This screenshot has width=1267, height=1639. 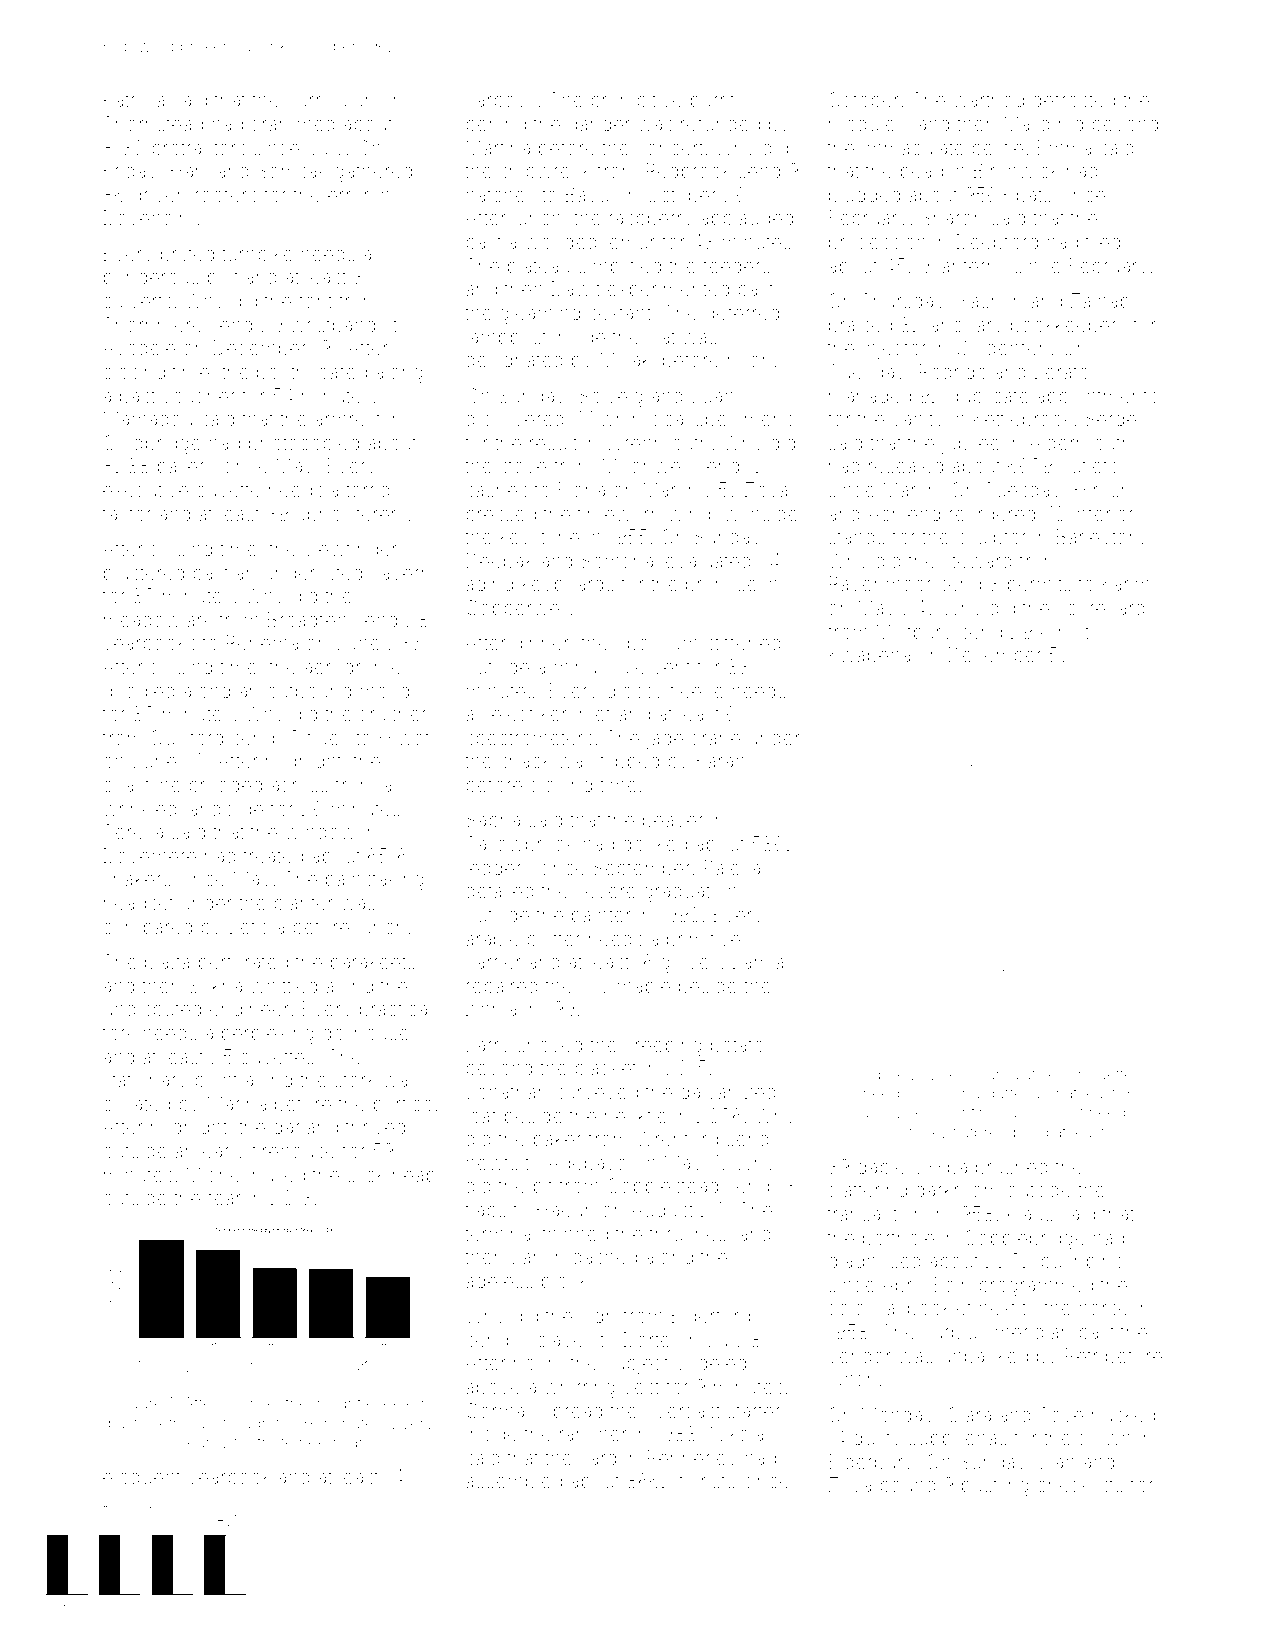 I want to click on Sharon, so click(x=952, y=217).
